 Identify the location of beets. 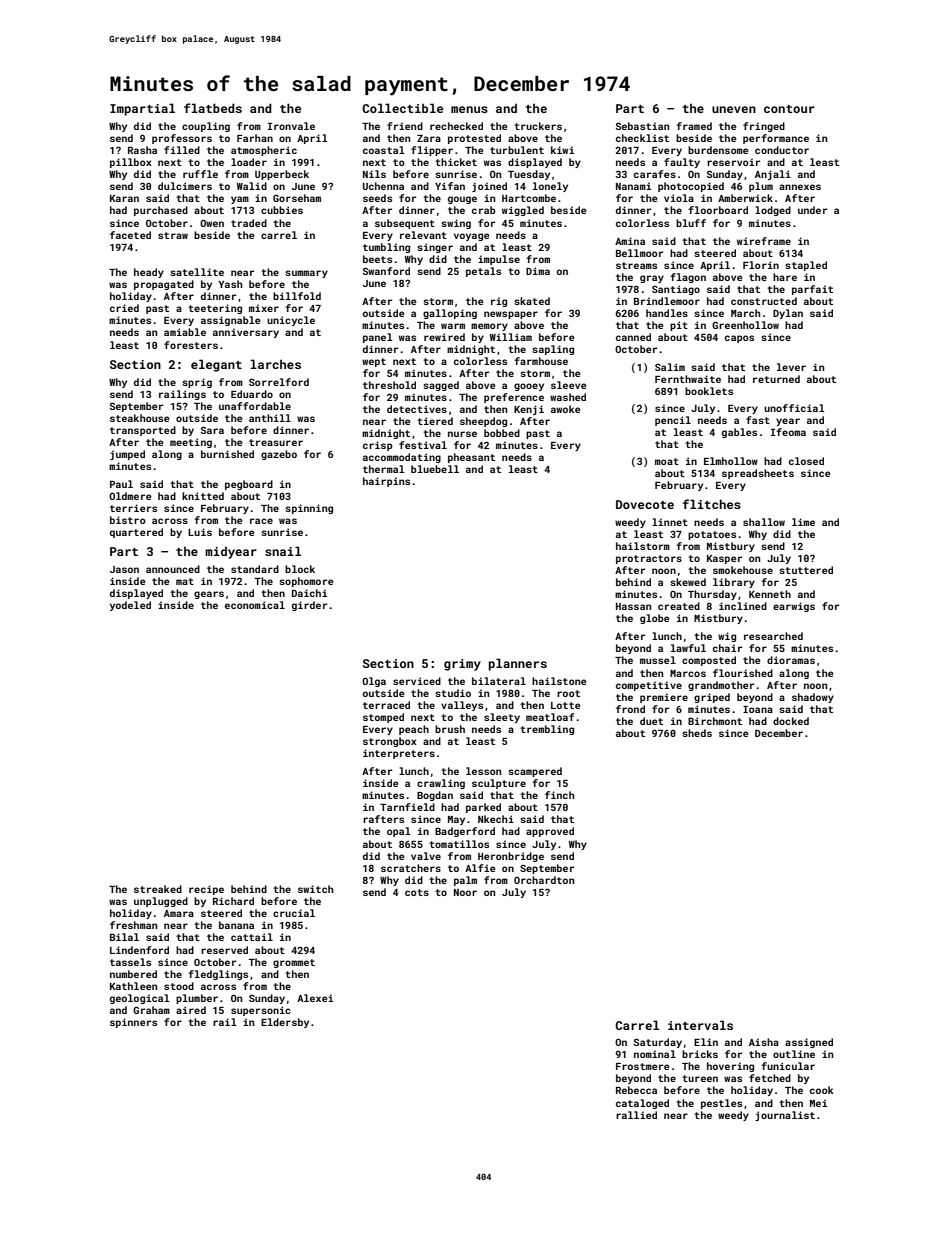
(377, 259).
